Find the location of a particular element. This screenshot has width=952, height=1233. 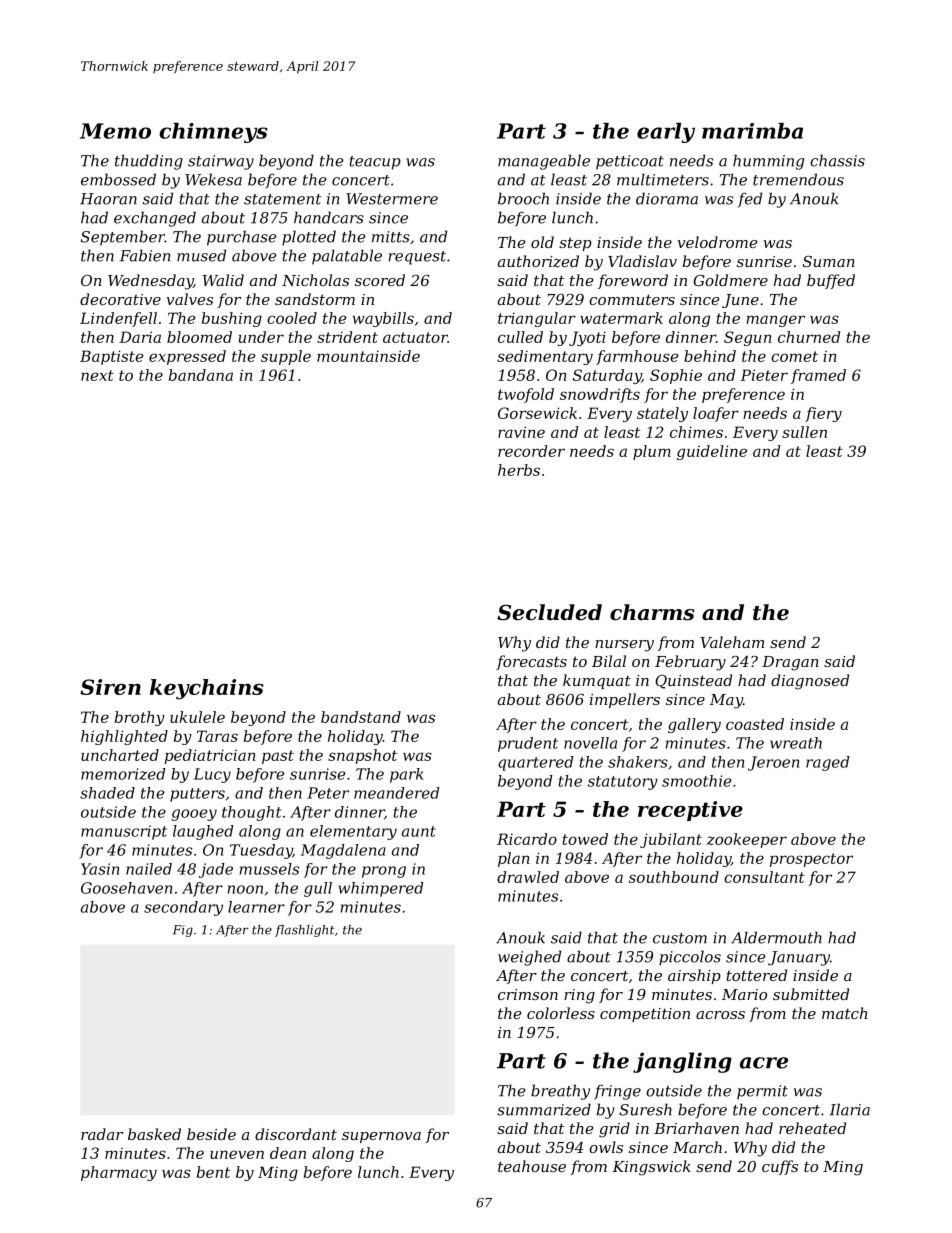

prospector is located at coordinates (811, 860).
